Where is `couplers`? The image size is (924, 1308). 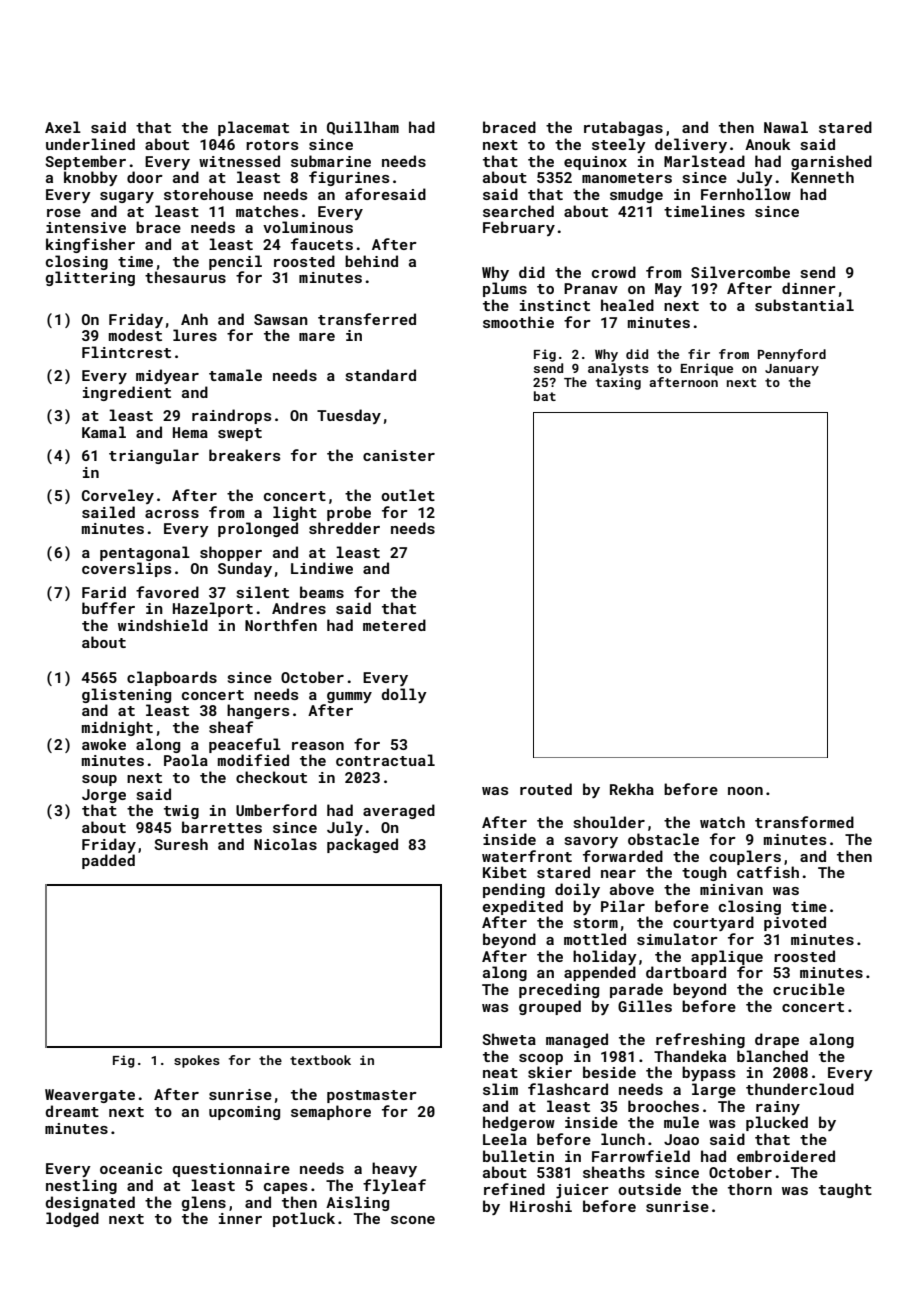
couplers is located at coordinates (745, 857).
